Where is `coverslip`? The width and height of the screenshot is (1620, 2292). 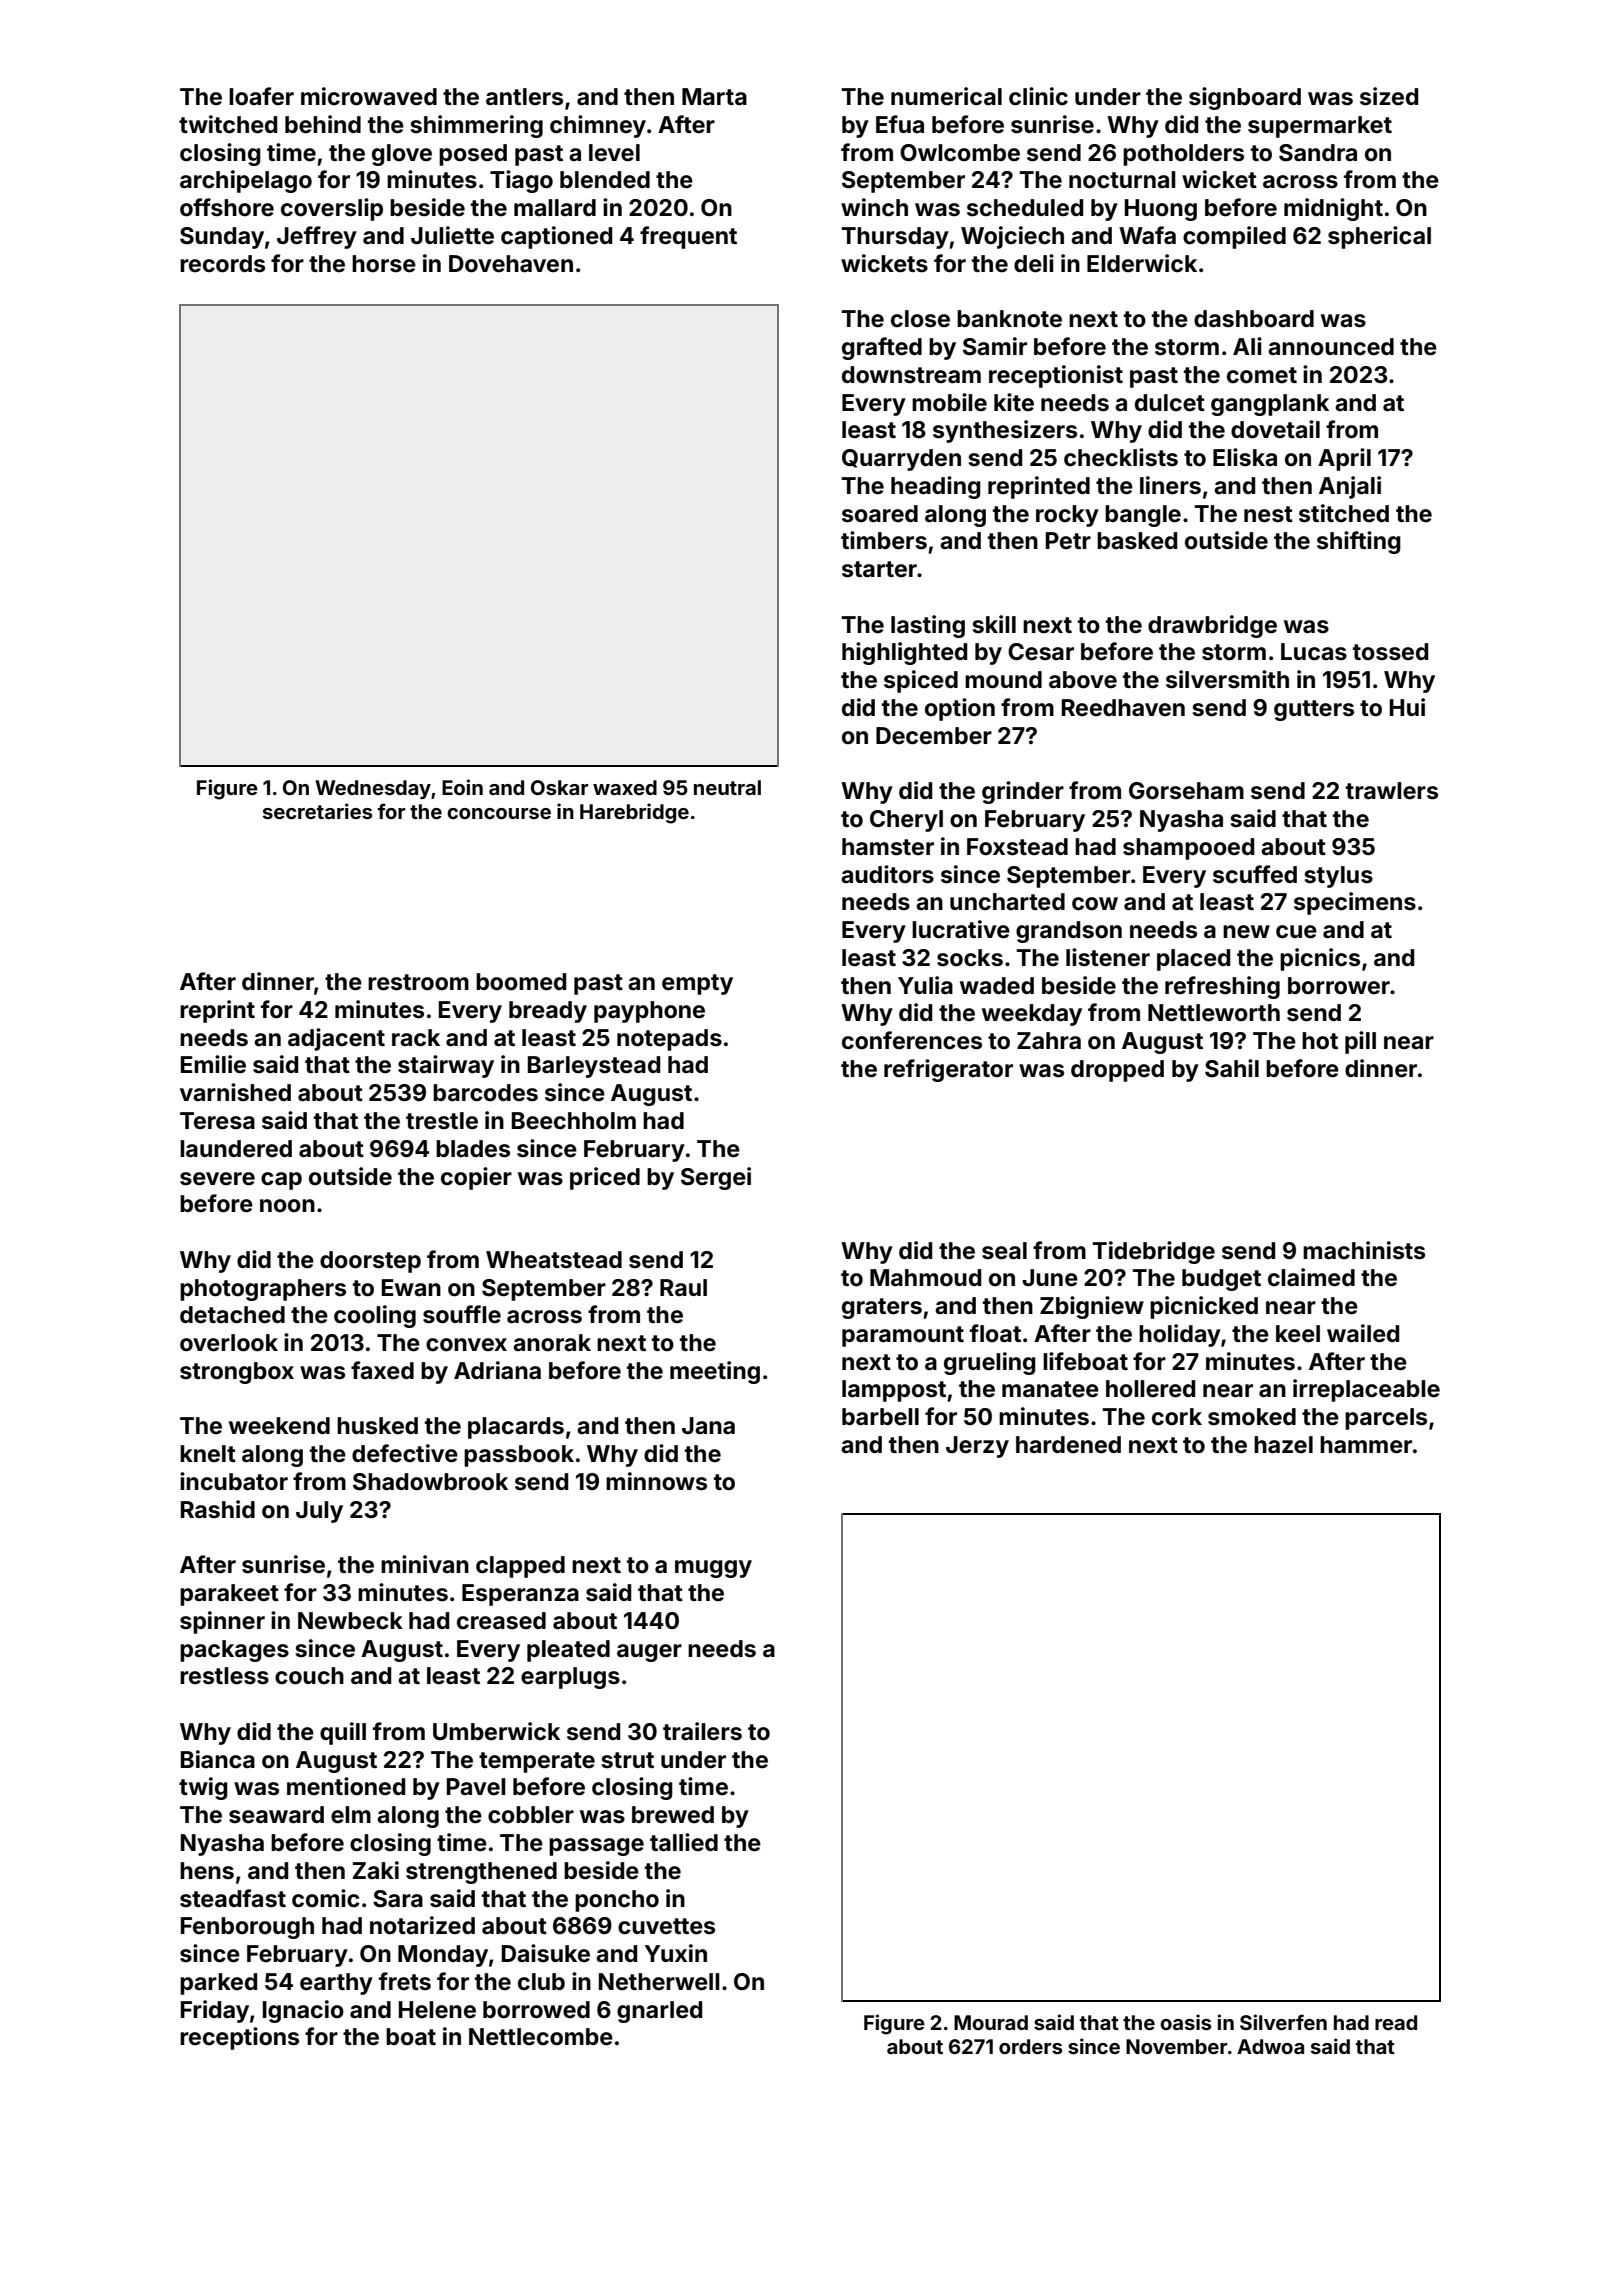
coverslip is located at coordinates (332, 209).
